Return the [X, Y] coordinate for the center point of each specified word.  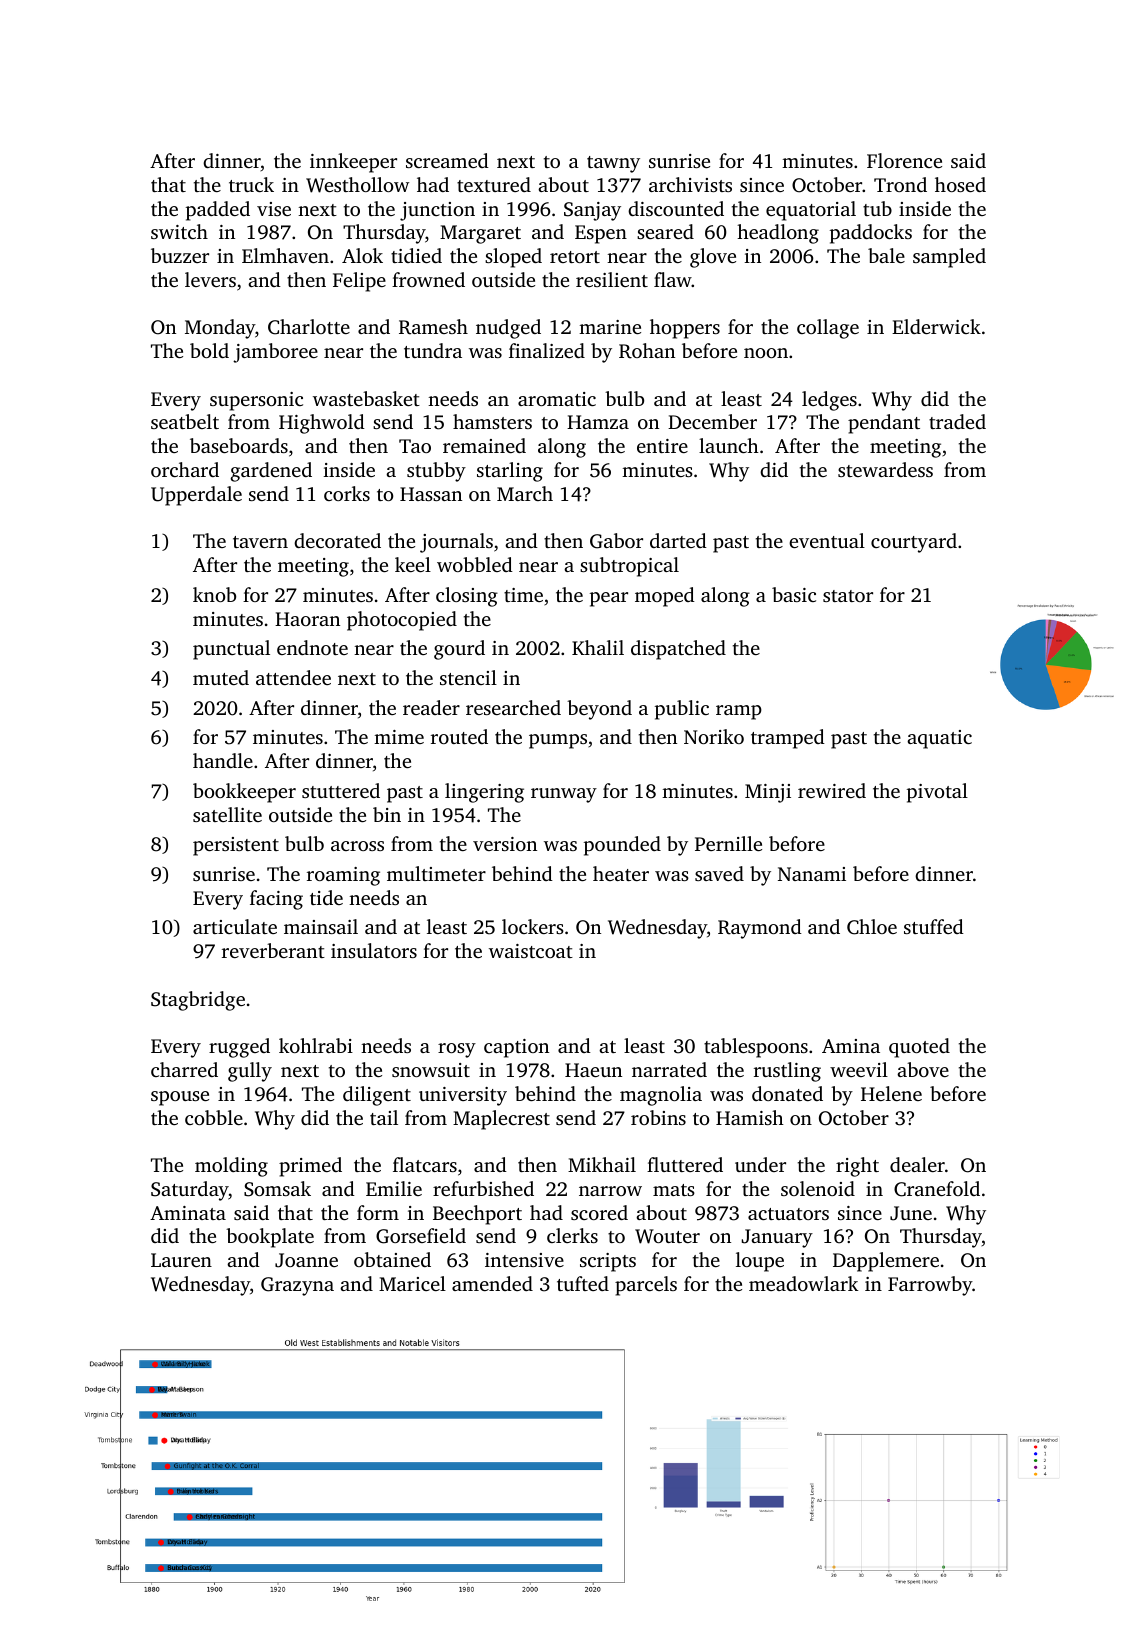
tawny [613, 164]
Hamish [750, 1117]
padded [218, 211]
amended [492, 1283]
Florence [904, 160]
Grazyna [297, 1286]
